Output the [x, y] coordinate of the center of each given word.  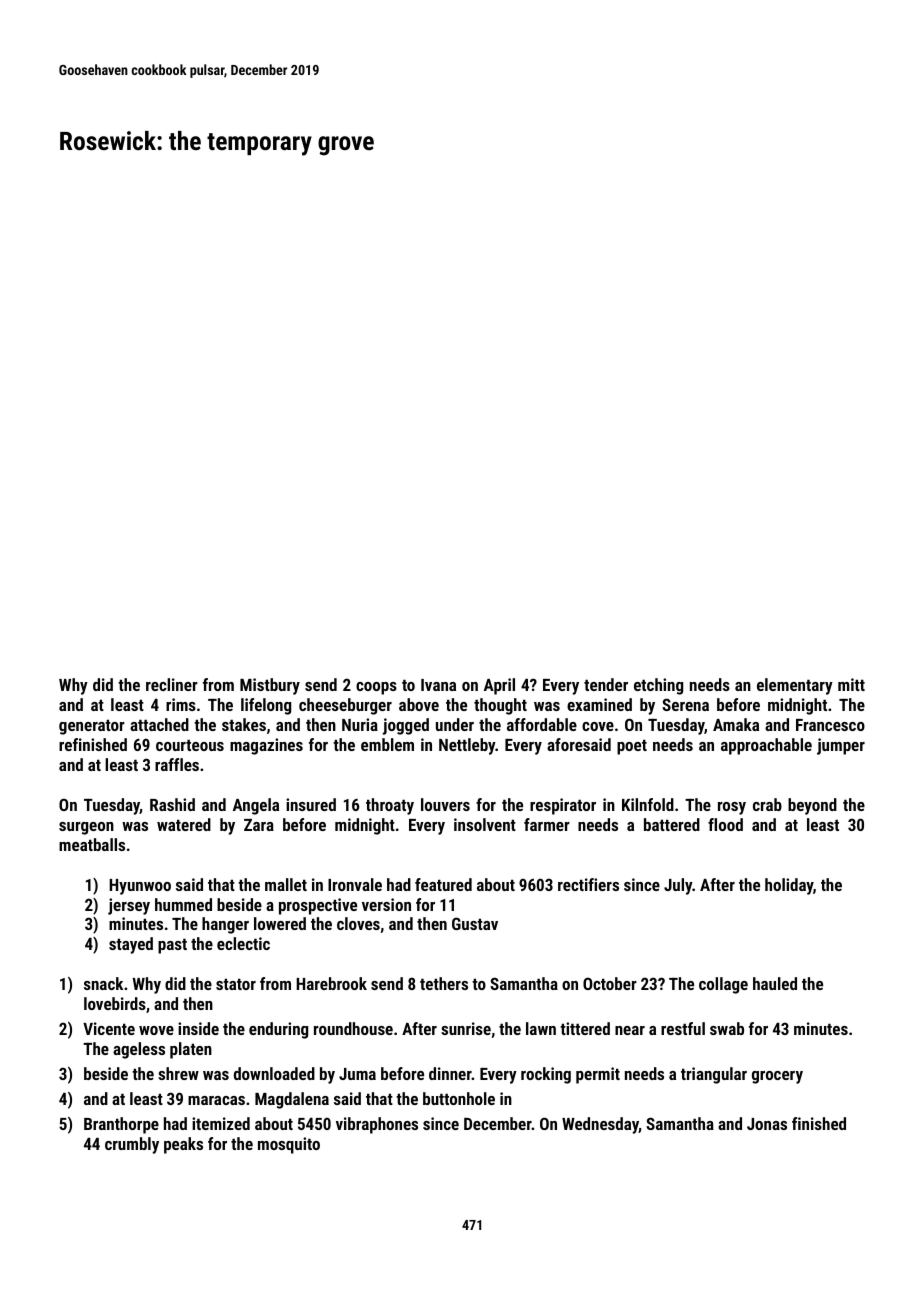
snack [103, 983]
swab [727, 1028]
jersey [129, 906]
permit [598, 1075]
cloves [358, 923]
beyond [812, 806]
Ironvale [355, 884]
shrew [178, 1073]
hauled [775, 983]
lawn [541, 1028]
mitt [851, 684]
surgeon [86, 828]
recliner [172, 684]
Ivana [438, 685]
